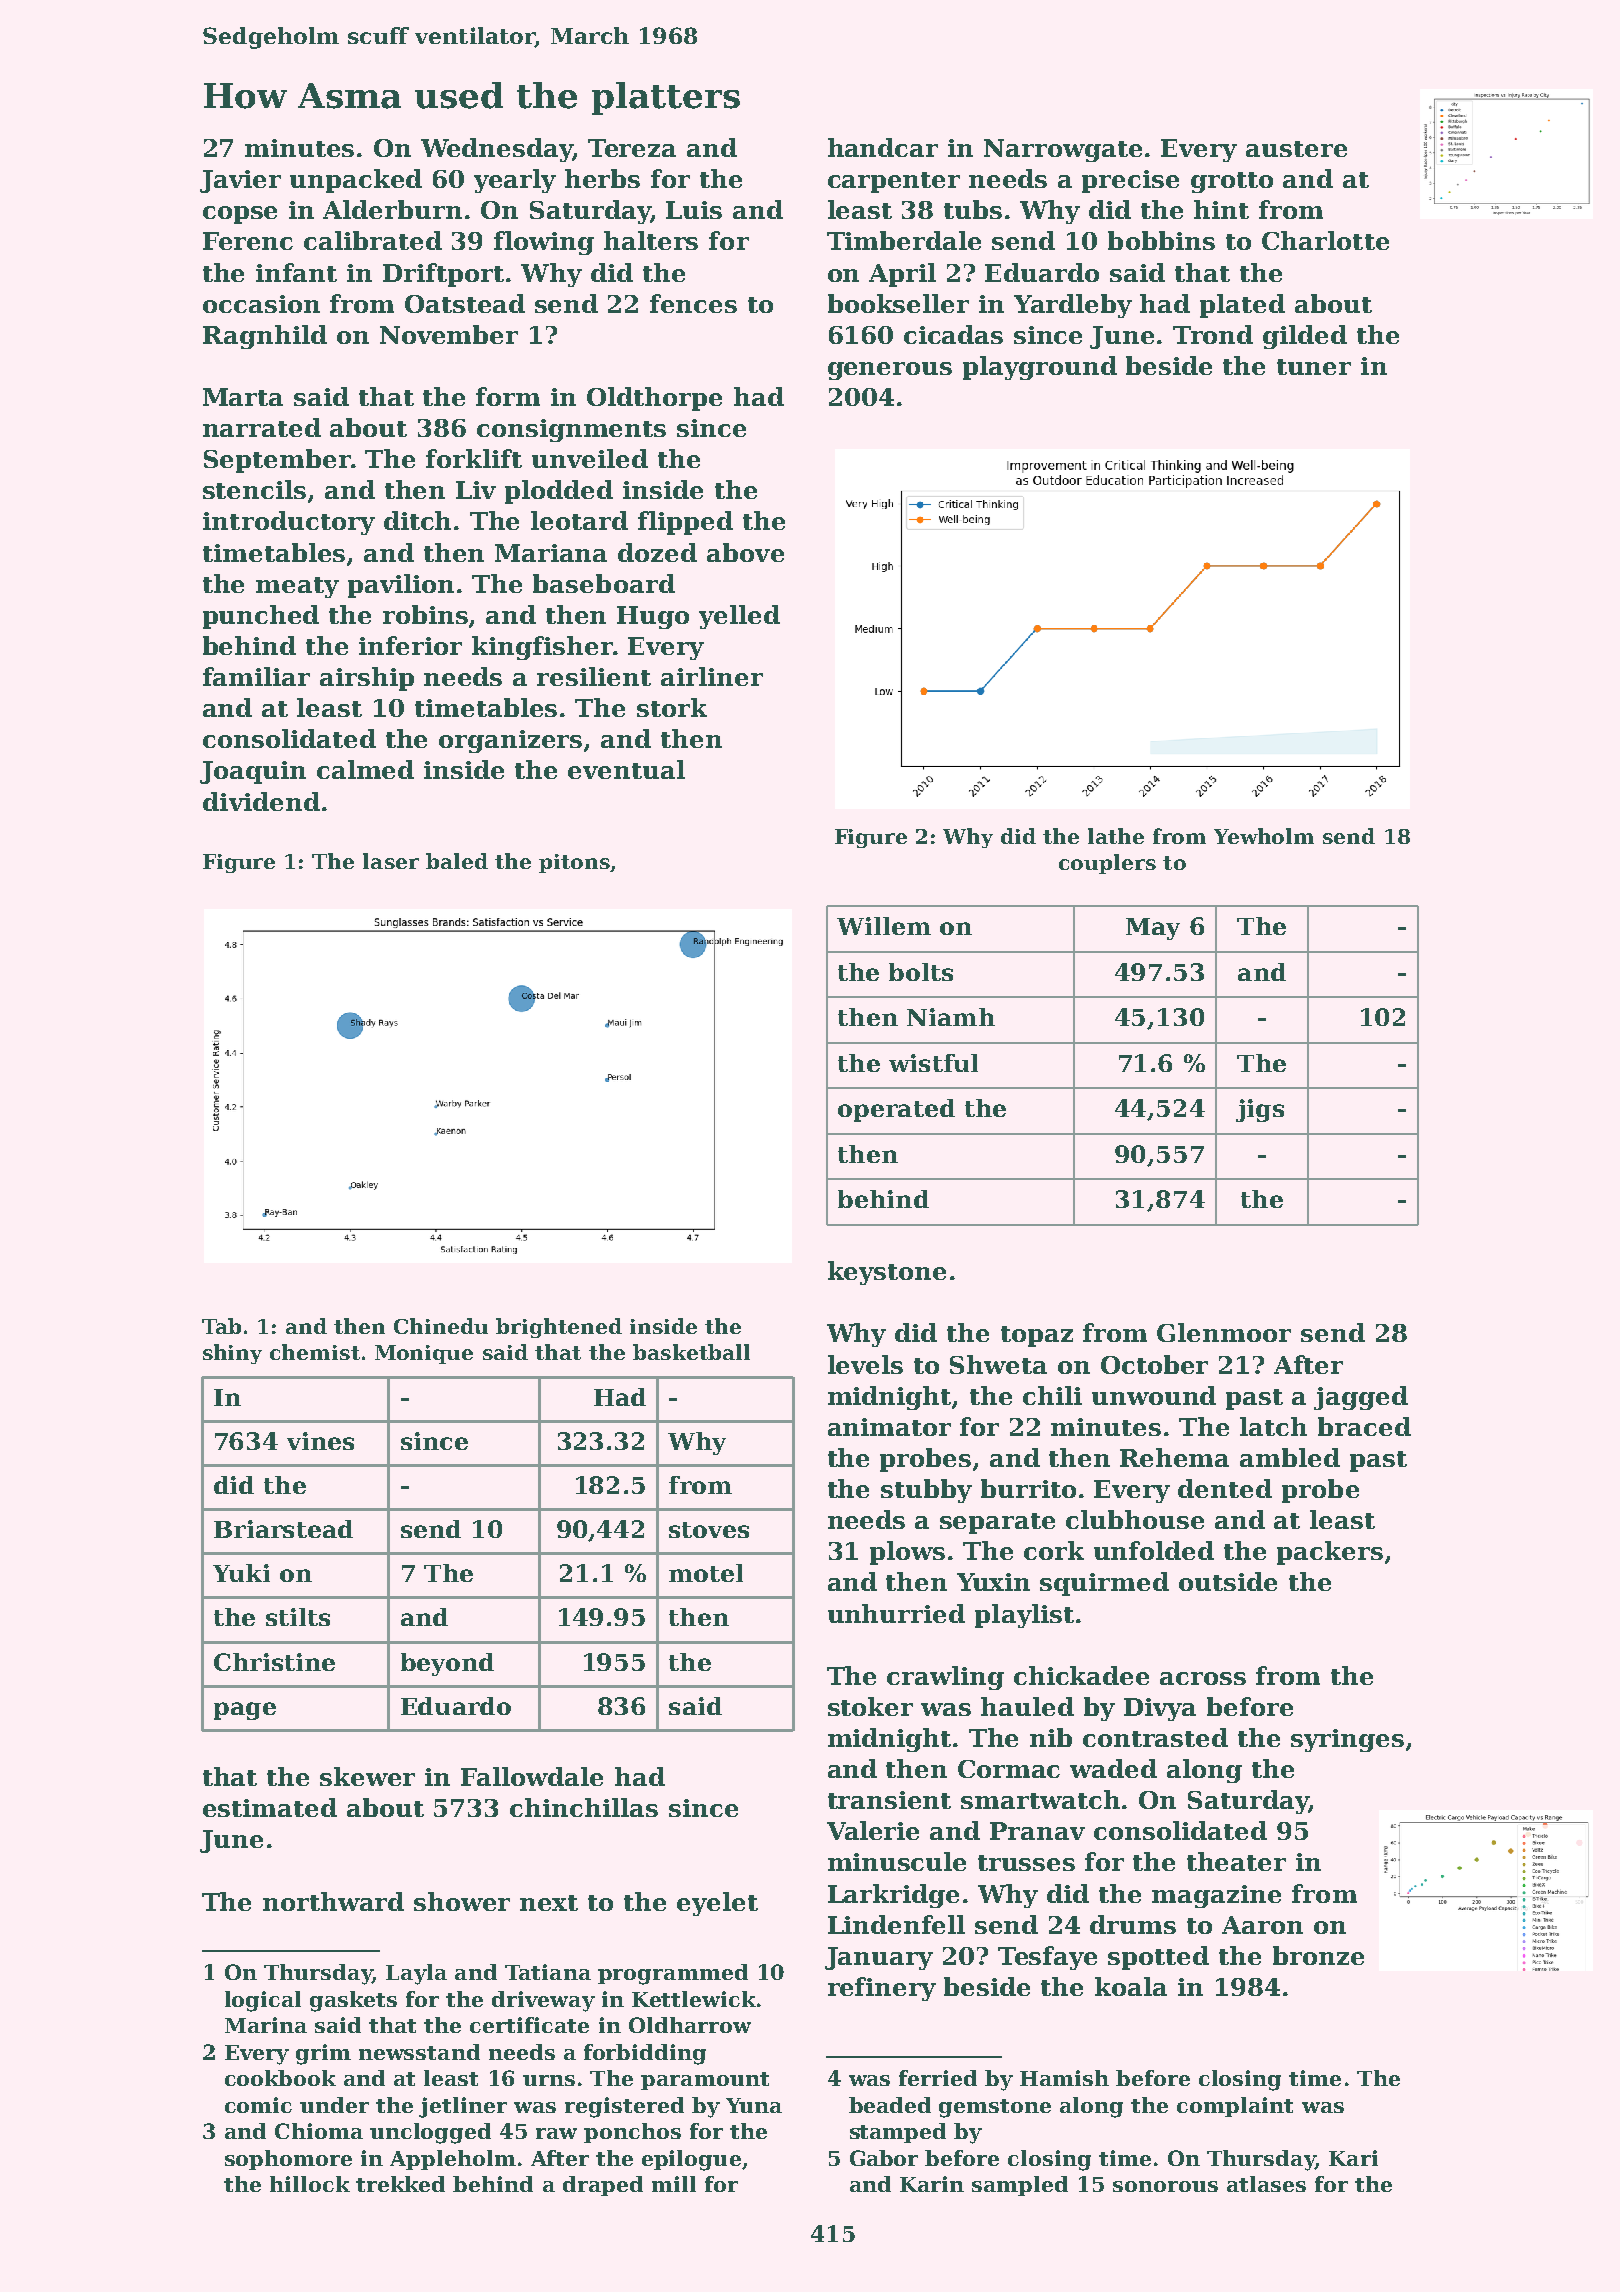  I want to click on gaskets, so click(353, 2001).
